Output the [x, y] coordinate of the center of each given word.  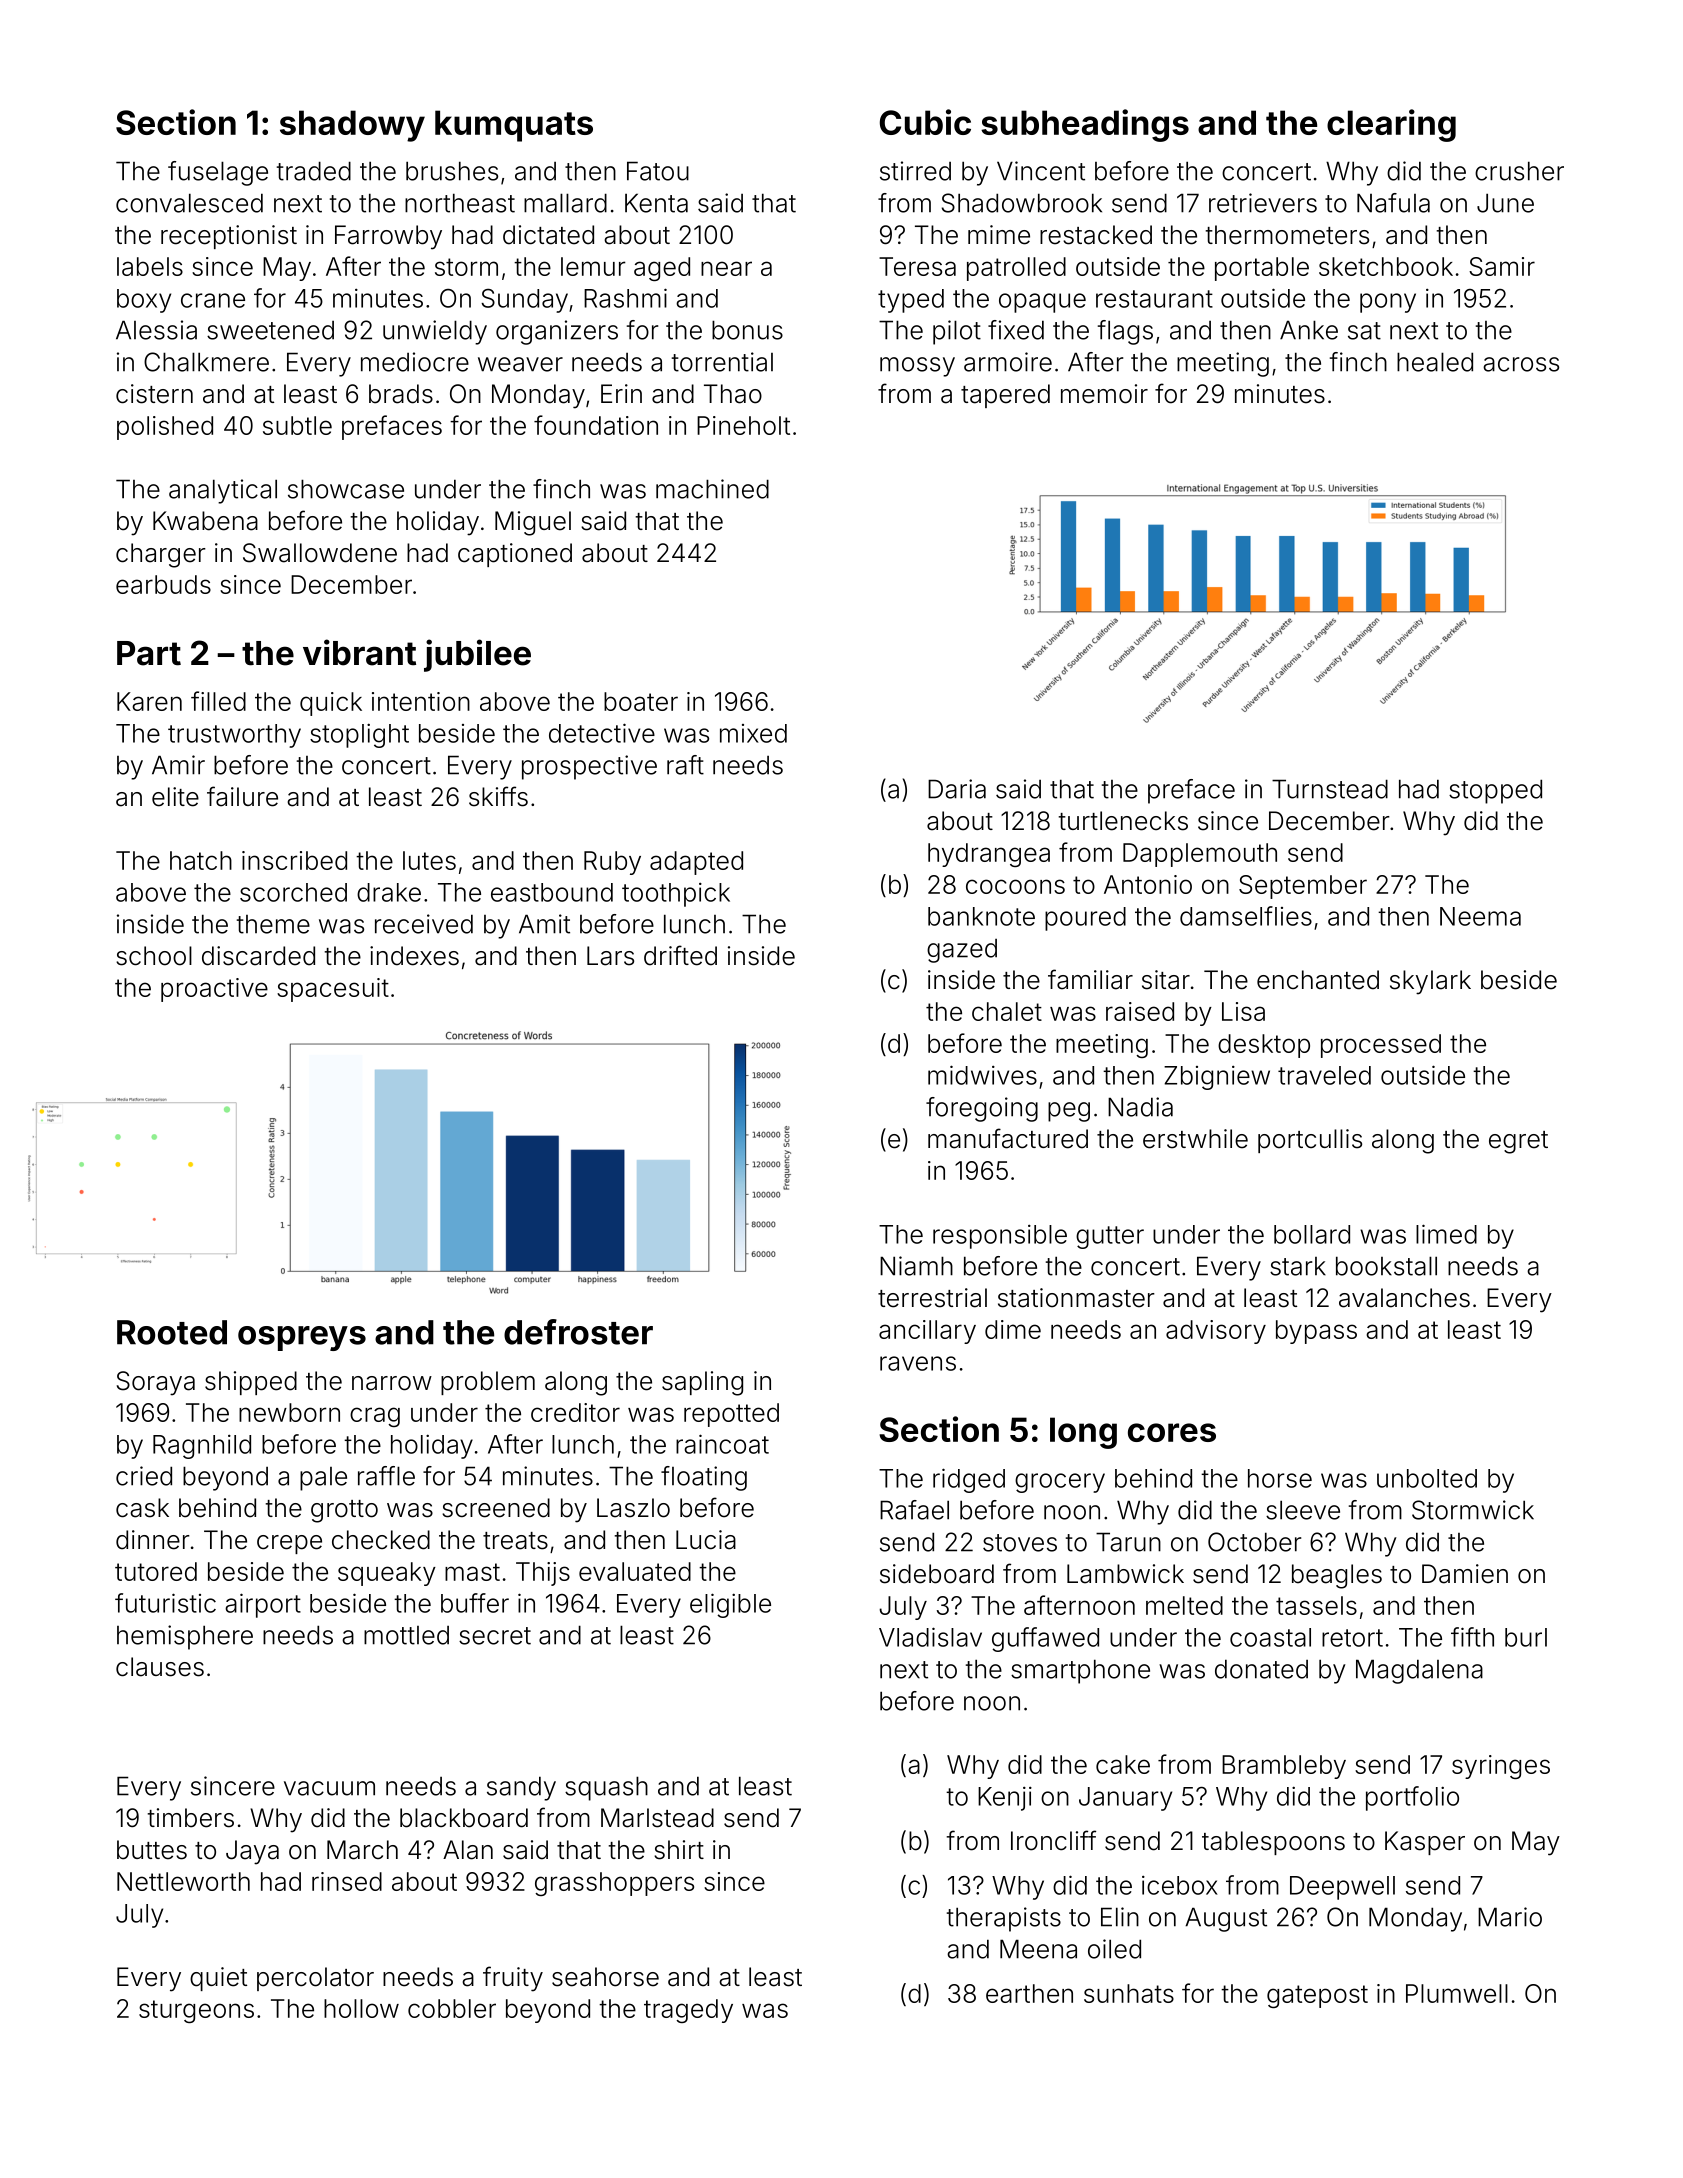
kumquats [514, 126]
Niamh [916, 1266]
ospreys [302, 1338]
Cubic [925, 122]
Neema [1480, 916]
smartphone [1080, 1671]
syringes [1501, 1767]
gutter [1110, 1237]
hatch [201, 860]
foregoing [982, 1109]
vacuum [329, 1788]
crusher [1519, 171]
